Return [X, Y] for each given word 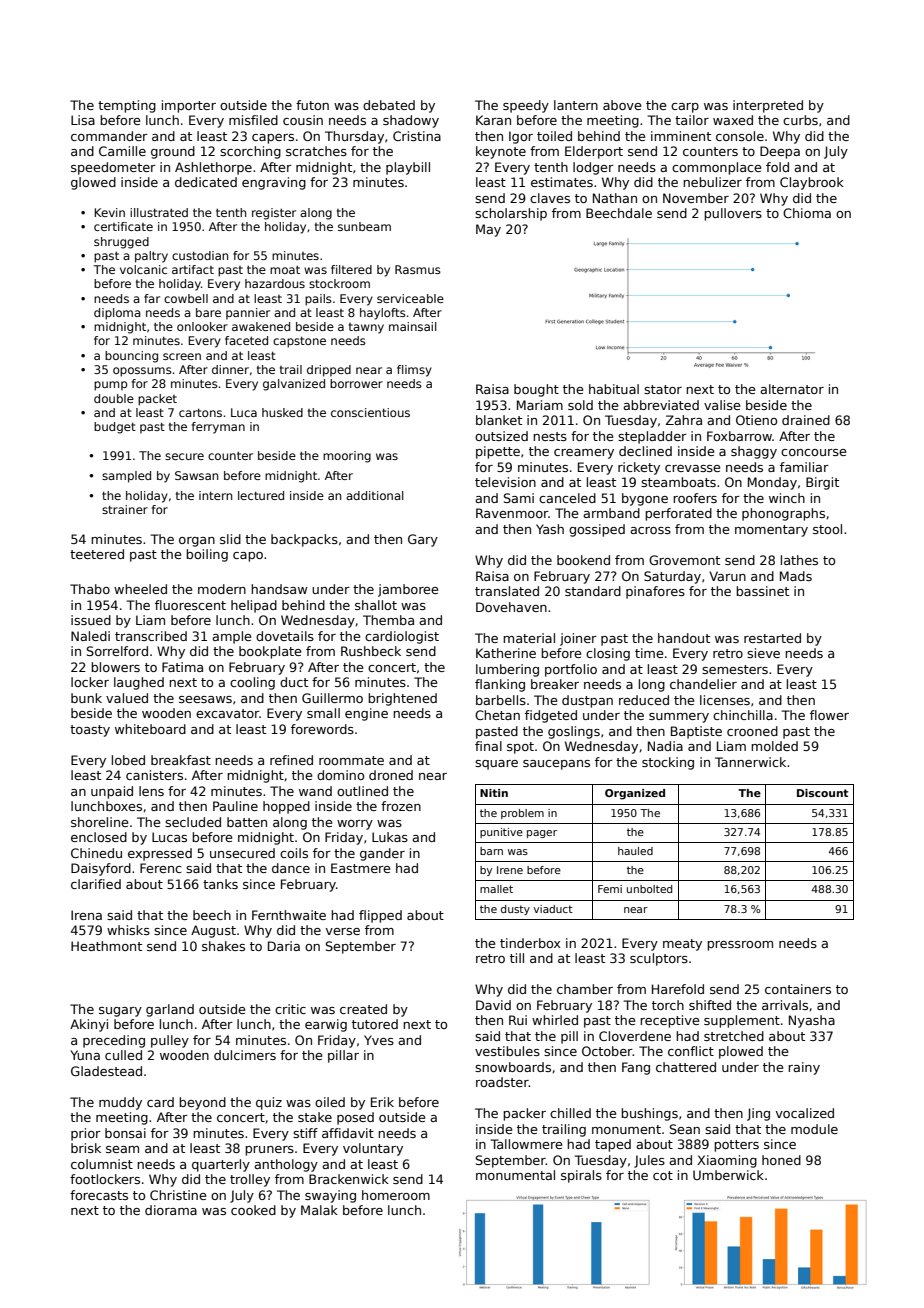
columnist [102, 1164]
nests [550, 436]
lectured [261, 495]
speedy [526, 106]
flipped [380, 916]
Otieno [756, 420]
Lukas [390, 837]
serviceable [410, 298]
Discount [822, 793]
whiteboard [150, 729]
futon [312, 105]
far [152, 298]
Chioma [807, 213]
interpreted [768, 106]
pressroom [740, 946]
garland [170, 1010]
